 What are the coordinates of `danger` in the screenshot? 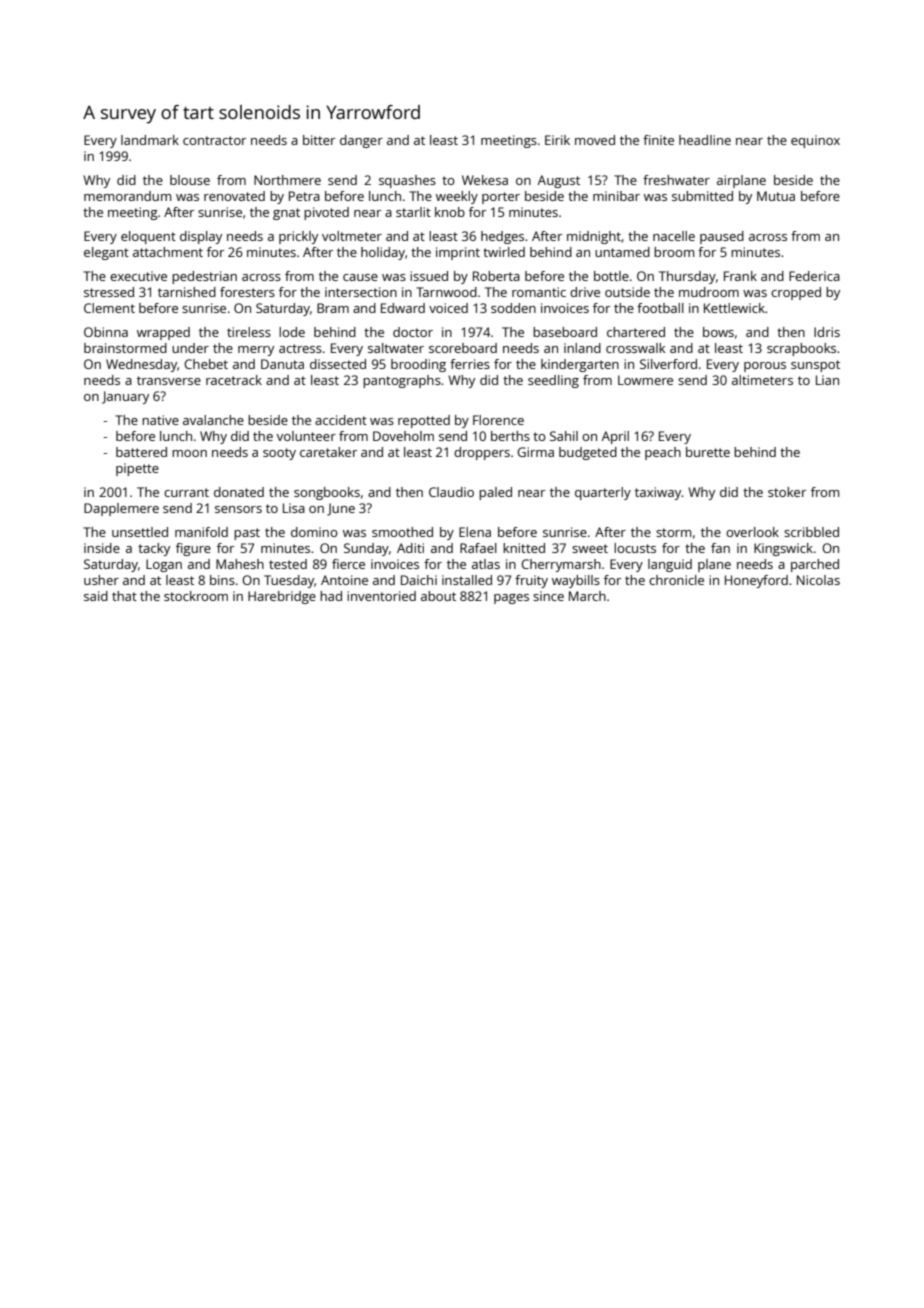 It's located at (361, 141).
